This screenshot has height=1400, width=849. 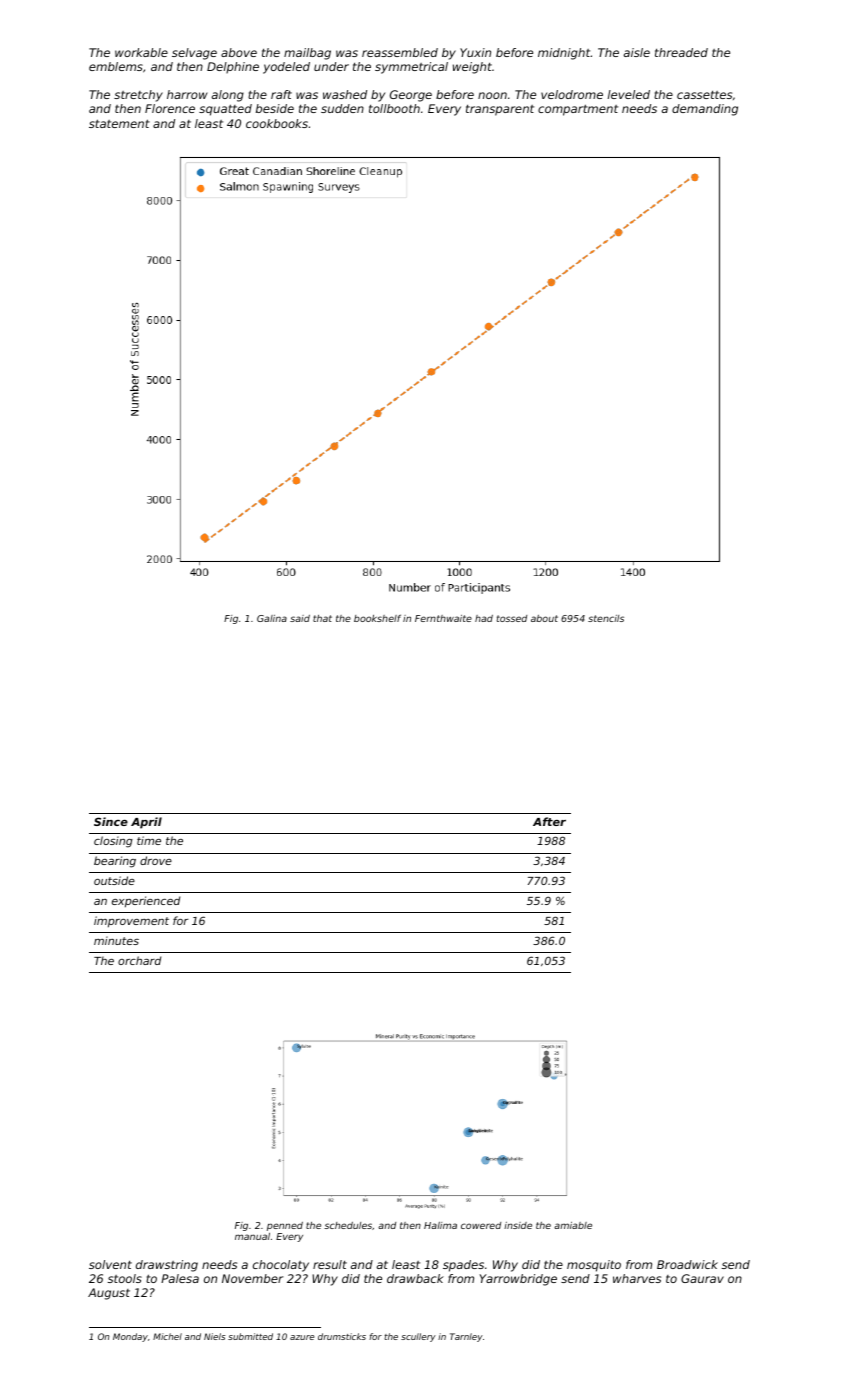 I want to click on Galina, so click(x=272, y=618).
